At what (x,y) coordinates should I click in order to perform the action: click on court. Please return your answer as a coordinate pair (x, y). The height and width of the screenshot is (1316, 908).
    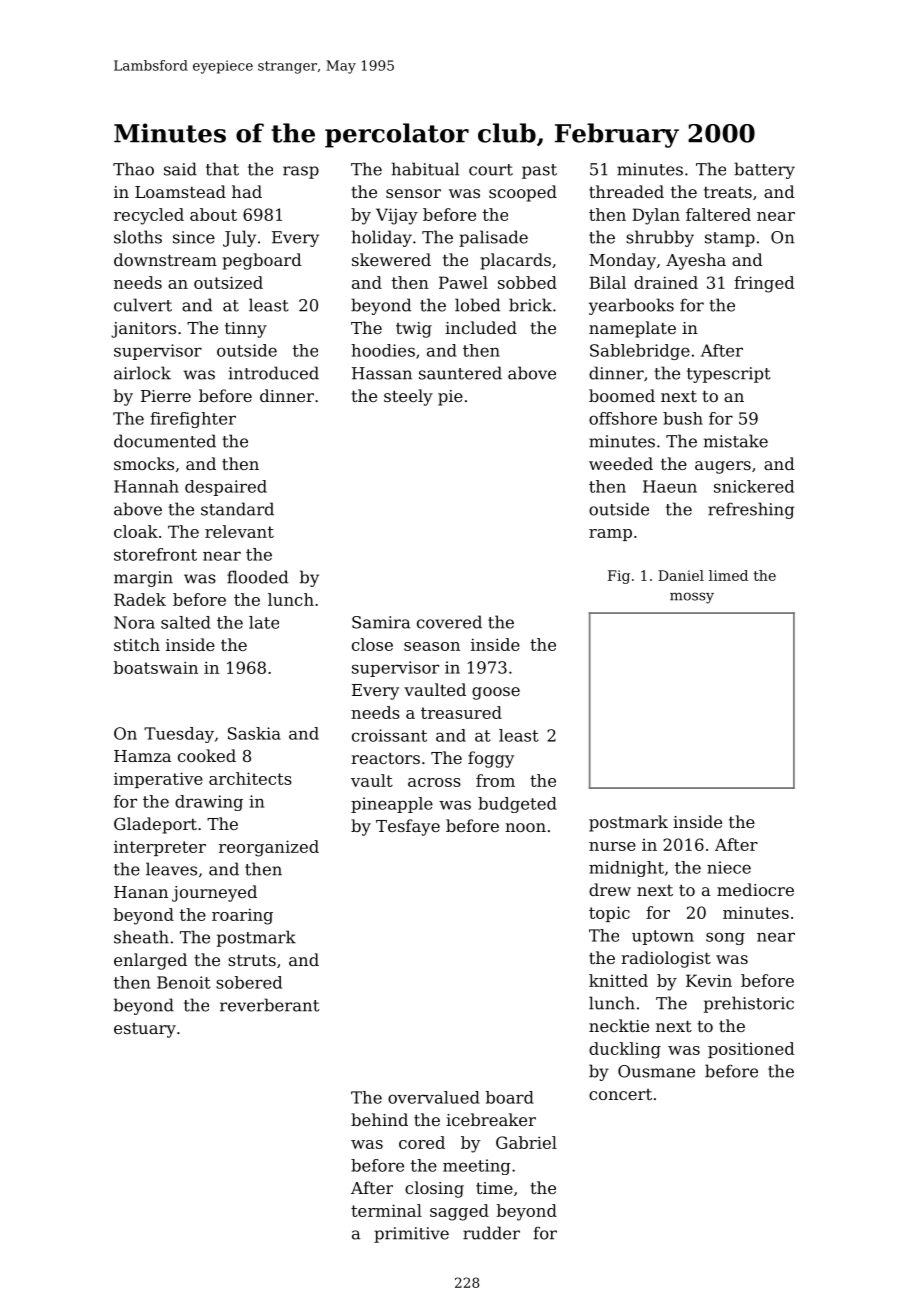
    Looking at the image, I should click on (491, 170).
